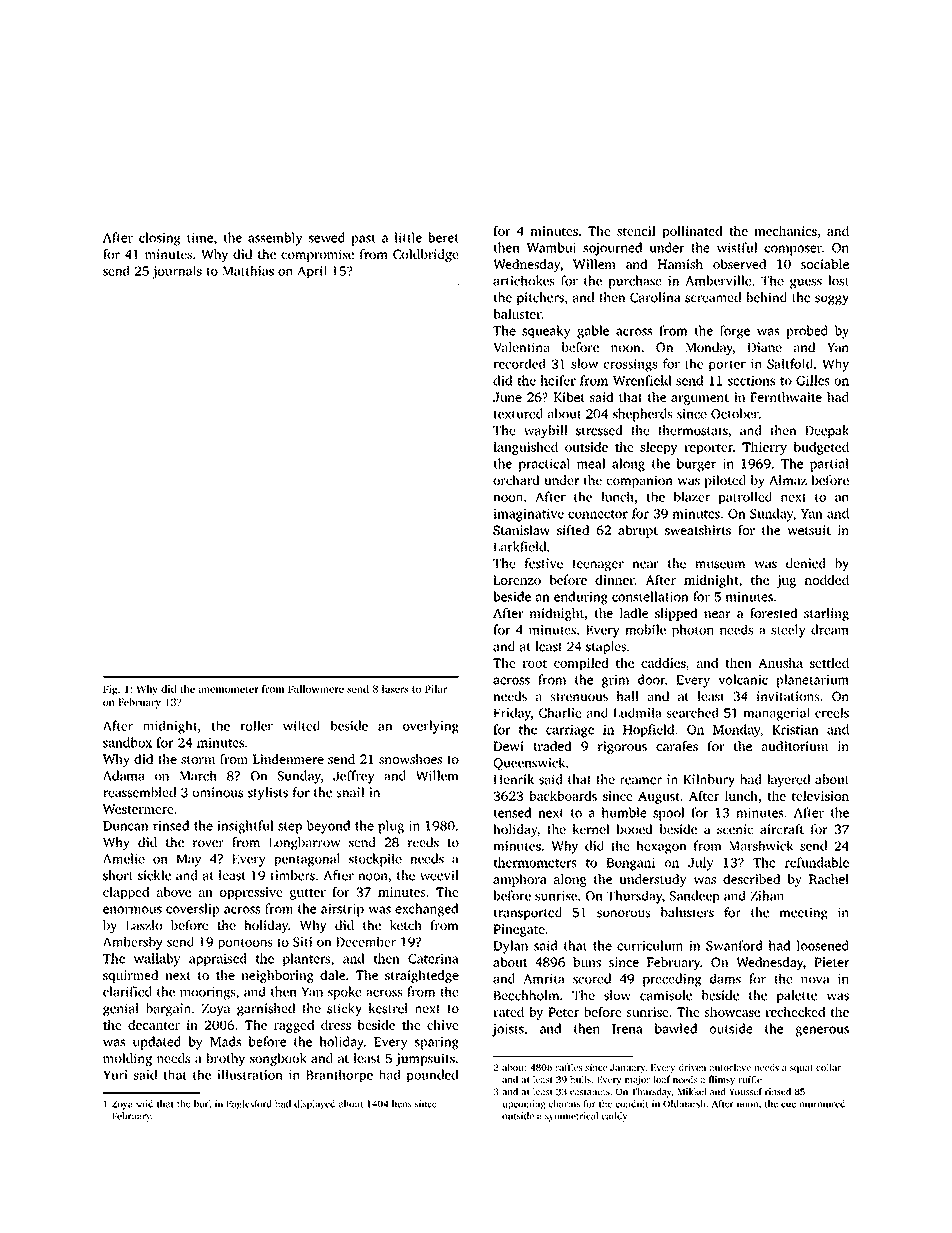 This document has height=1233, width=952. What do you see at coordinates (598, 565) in the document?
I see `teenager` at bounding box center [598, 565].
